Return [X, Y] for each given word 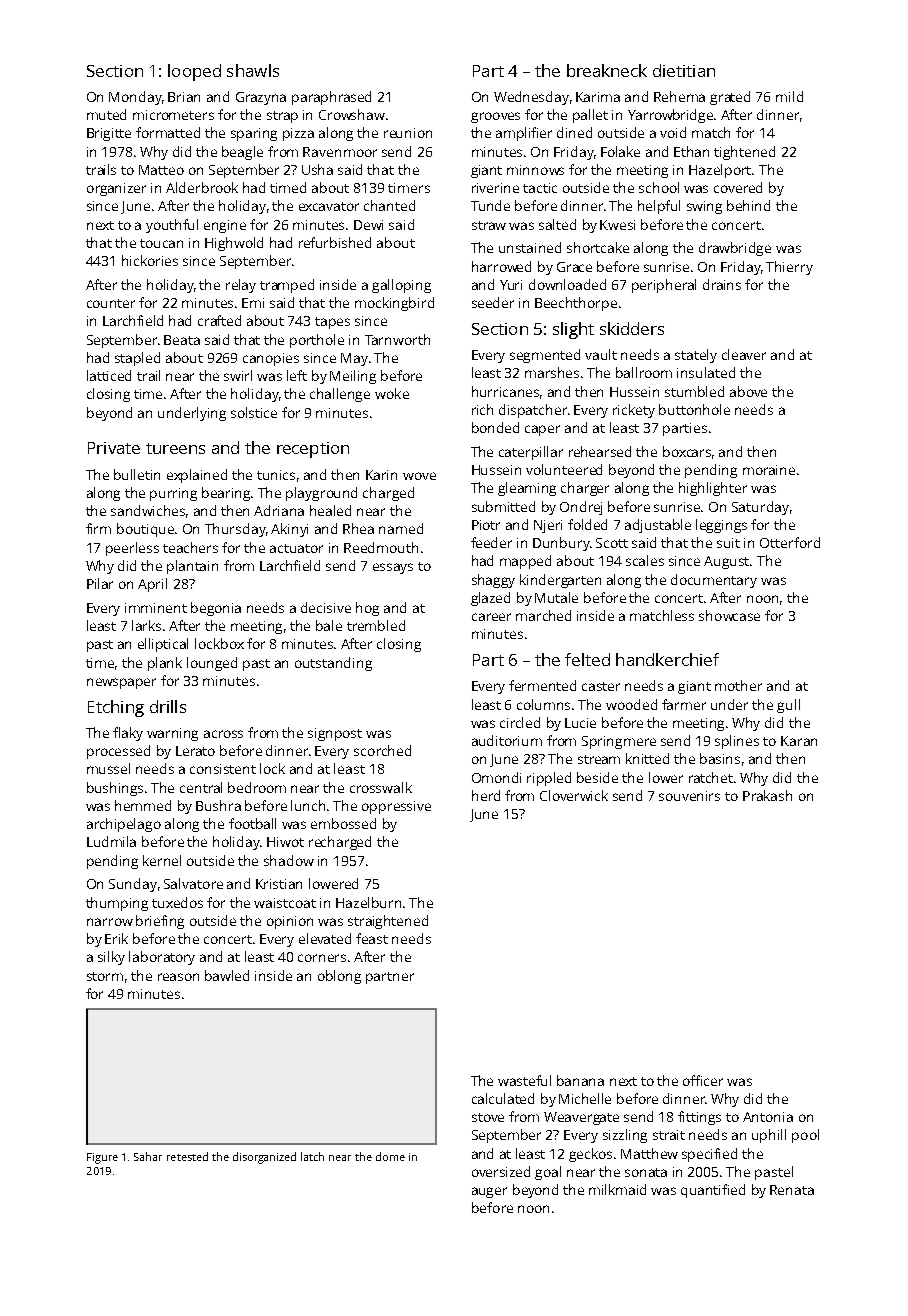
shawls [253, 70]
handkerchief [667, 659]
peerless [132, 549]
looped [194, 72]
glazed [490, 599]
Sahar [148, 1156]
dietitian [684, 70]
